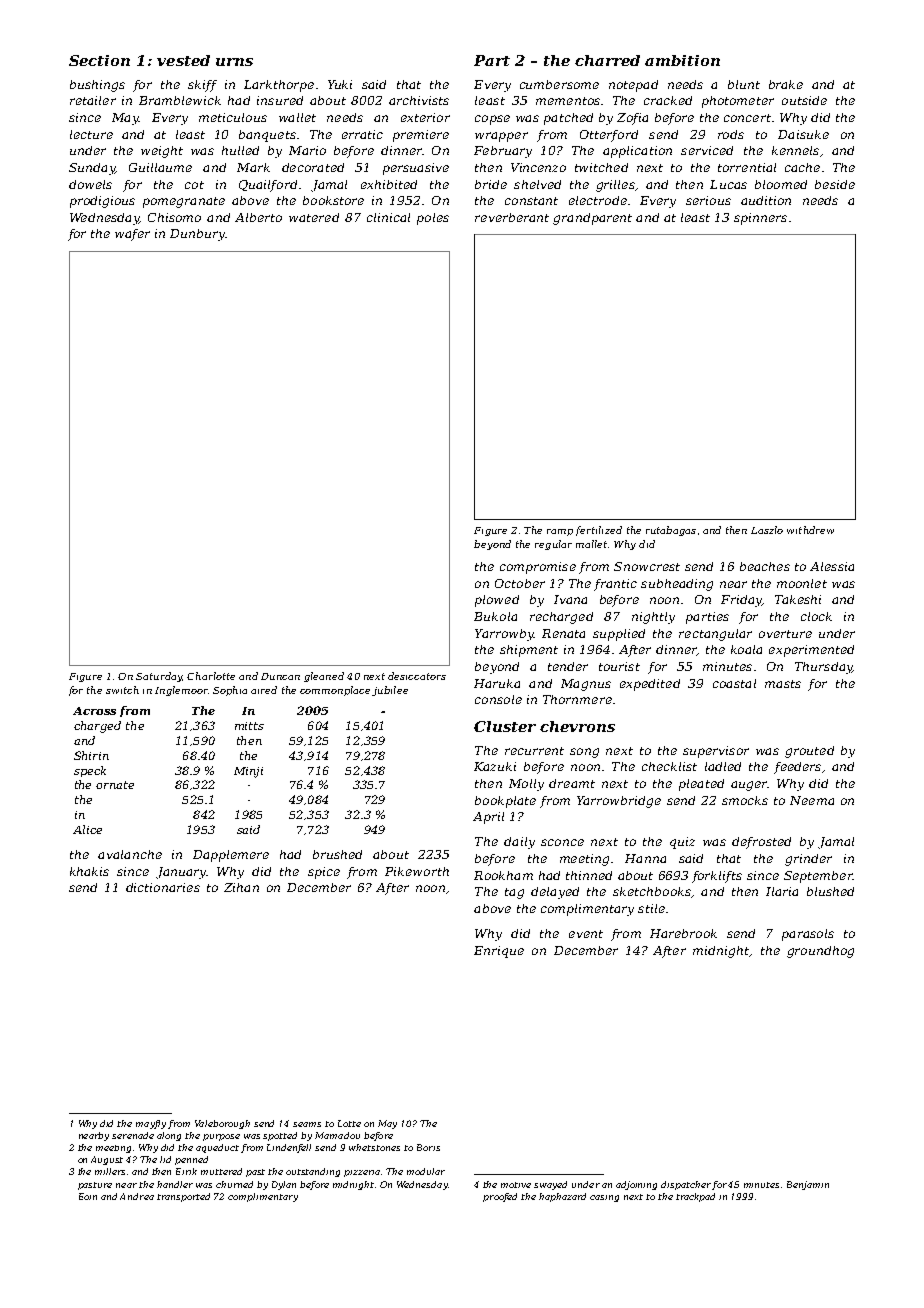 The width and height of the document is (924, 1308). Describe the element at coordinates (337, 854) in the document. I see `brushed` at that location.
